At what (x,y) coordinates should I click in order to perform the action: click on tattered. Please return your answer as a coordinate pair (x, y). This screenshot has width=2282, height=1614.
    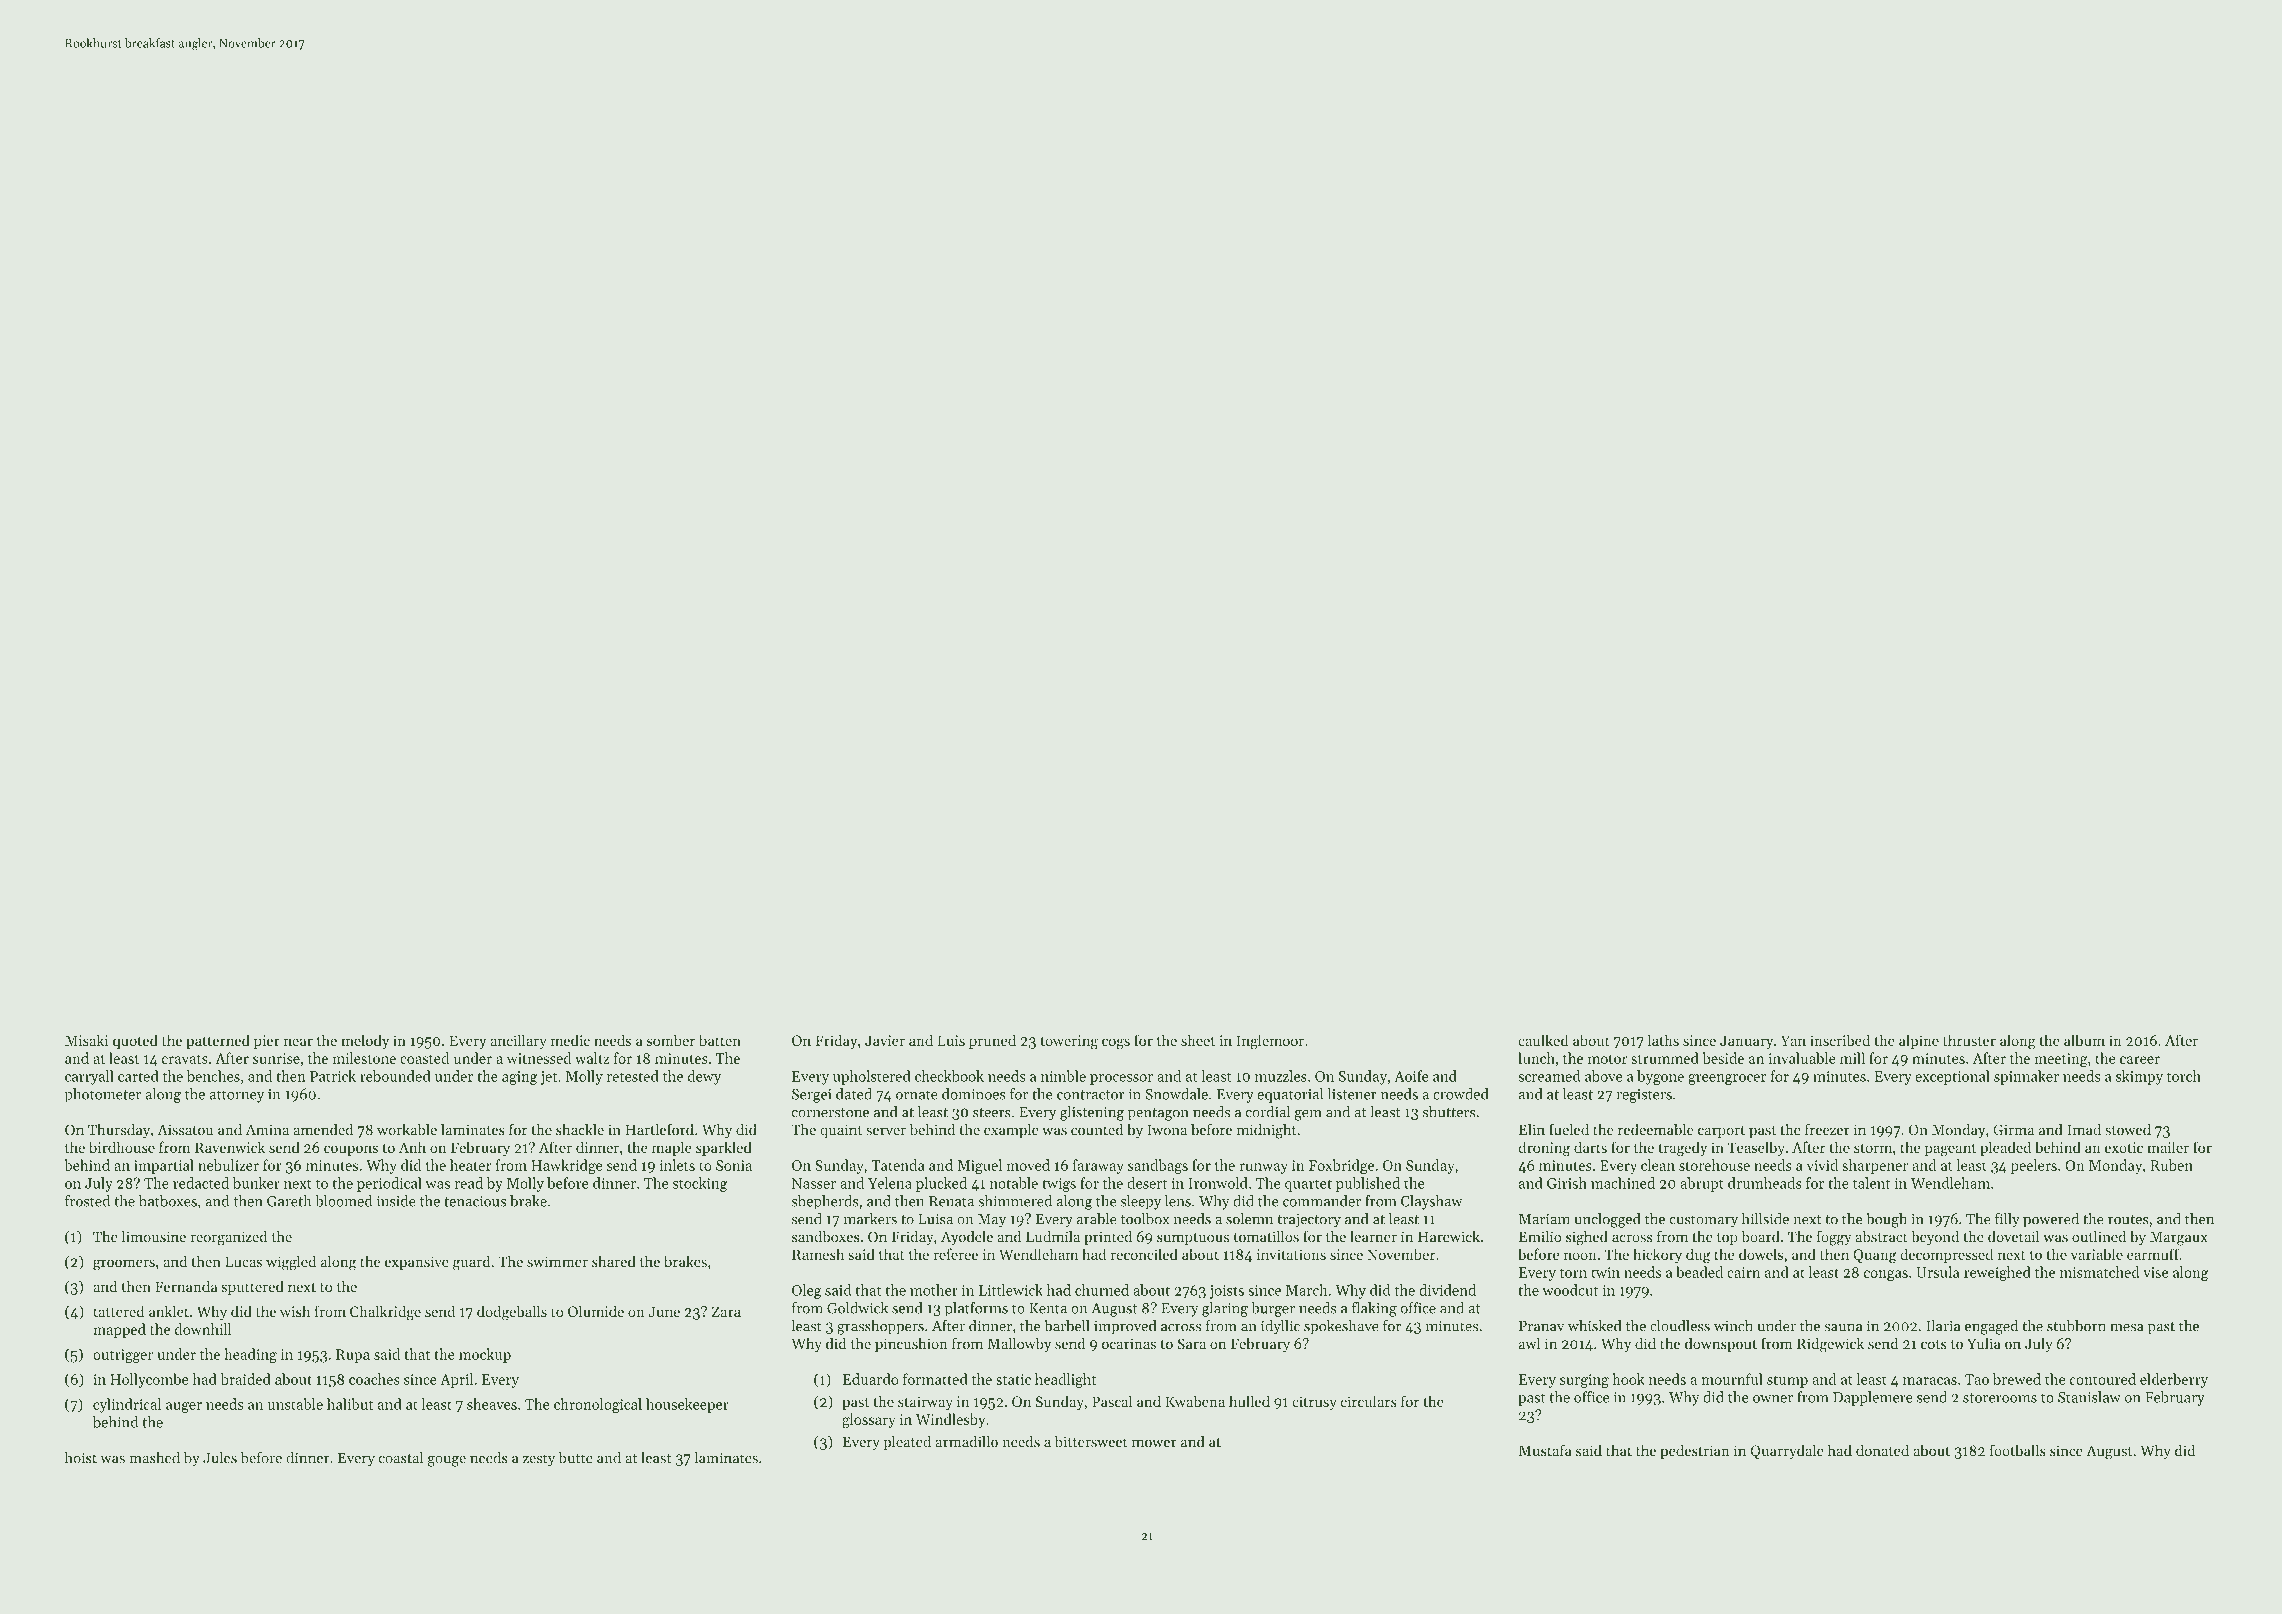
    Looking at the image, I should click on (119, 1311).
